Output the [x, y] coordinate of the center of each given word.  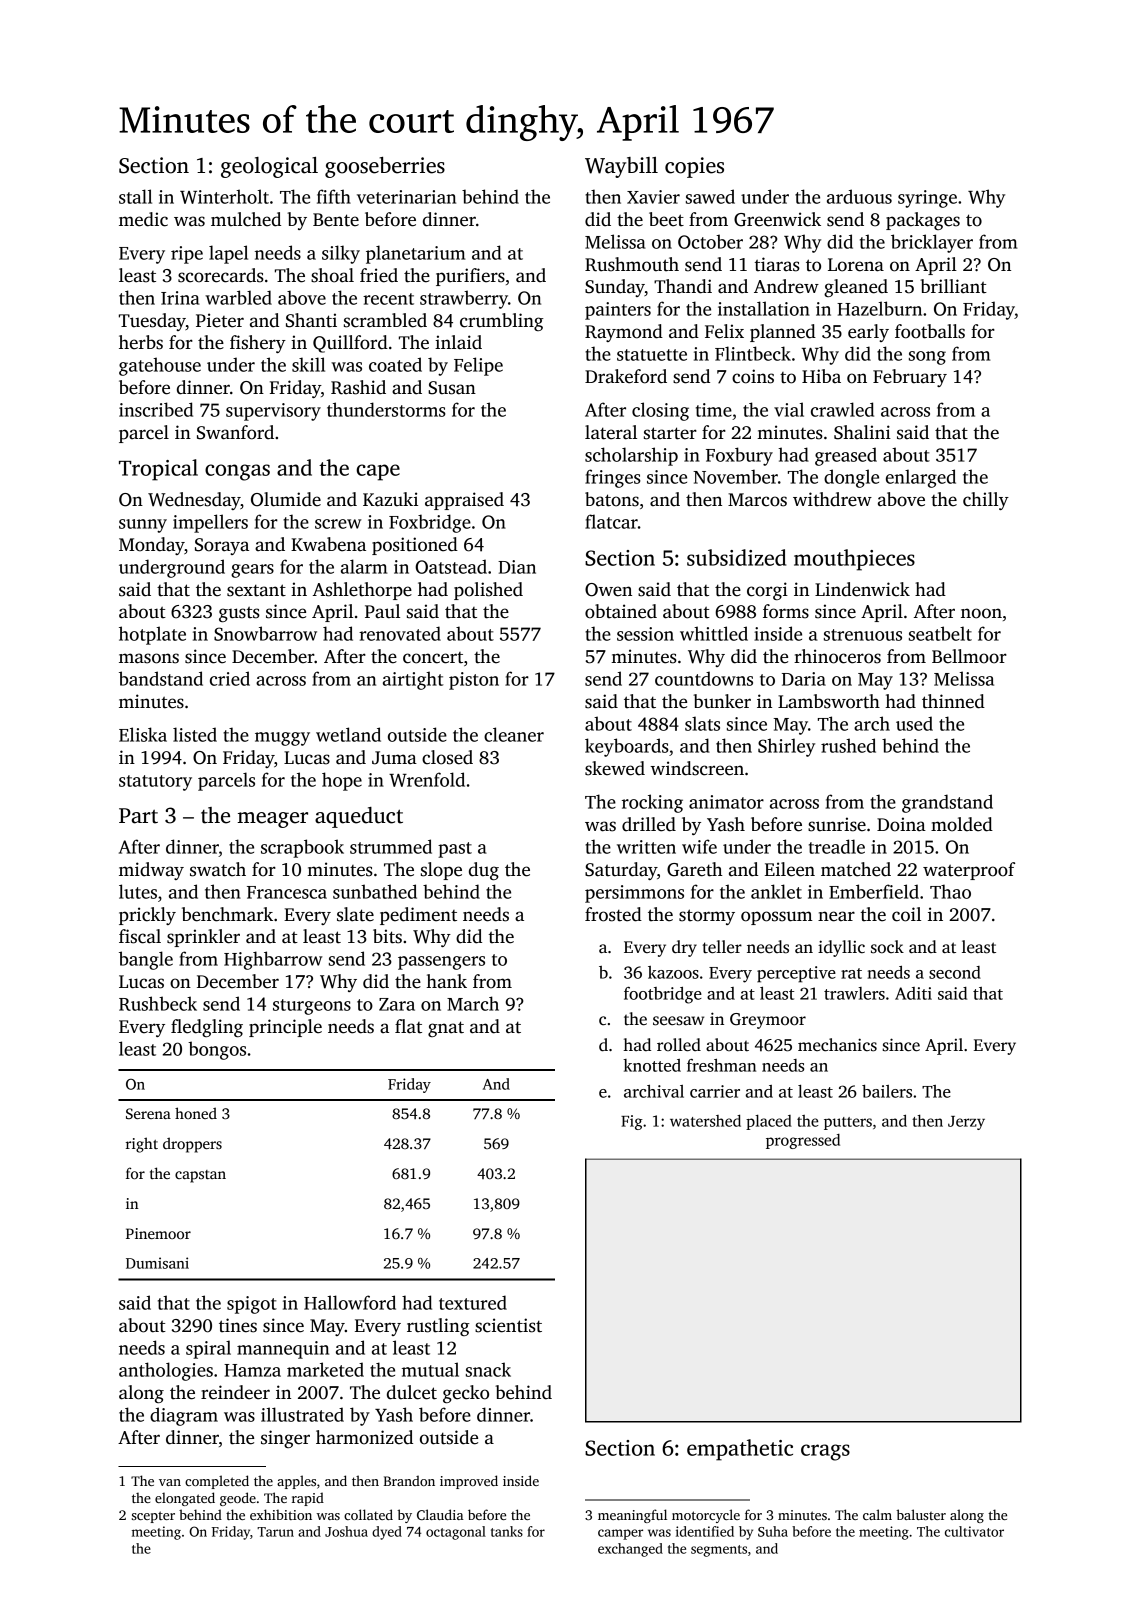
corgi [767, 591]
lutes [138, 891]
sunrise [837, 824]
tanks [507, 1531]
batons [612, 499]
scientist [508, 1325]
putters [848, 1123]
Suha [773, 1531]
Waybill [621, 167]
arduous [859, 196]
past [455, 850]
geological [269, 167]
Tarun [275, 1532]
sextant [256, 590]
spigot [252, 1305]
